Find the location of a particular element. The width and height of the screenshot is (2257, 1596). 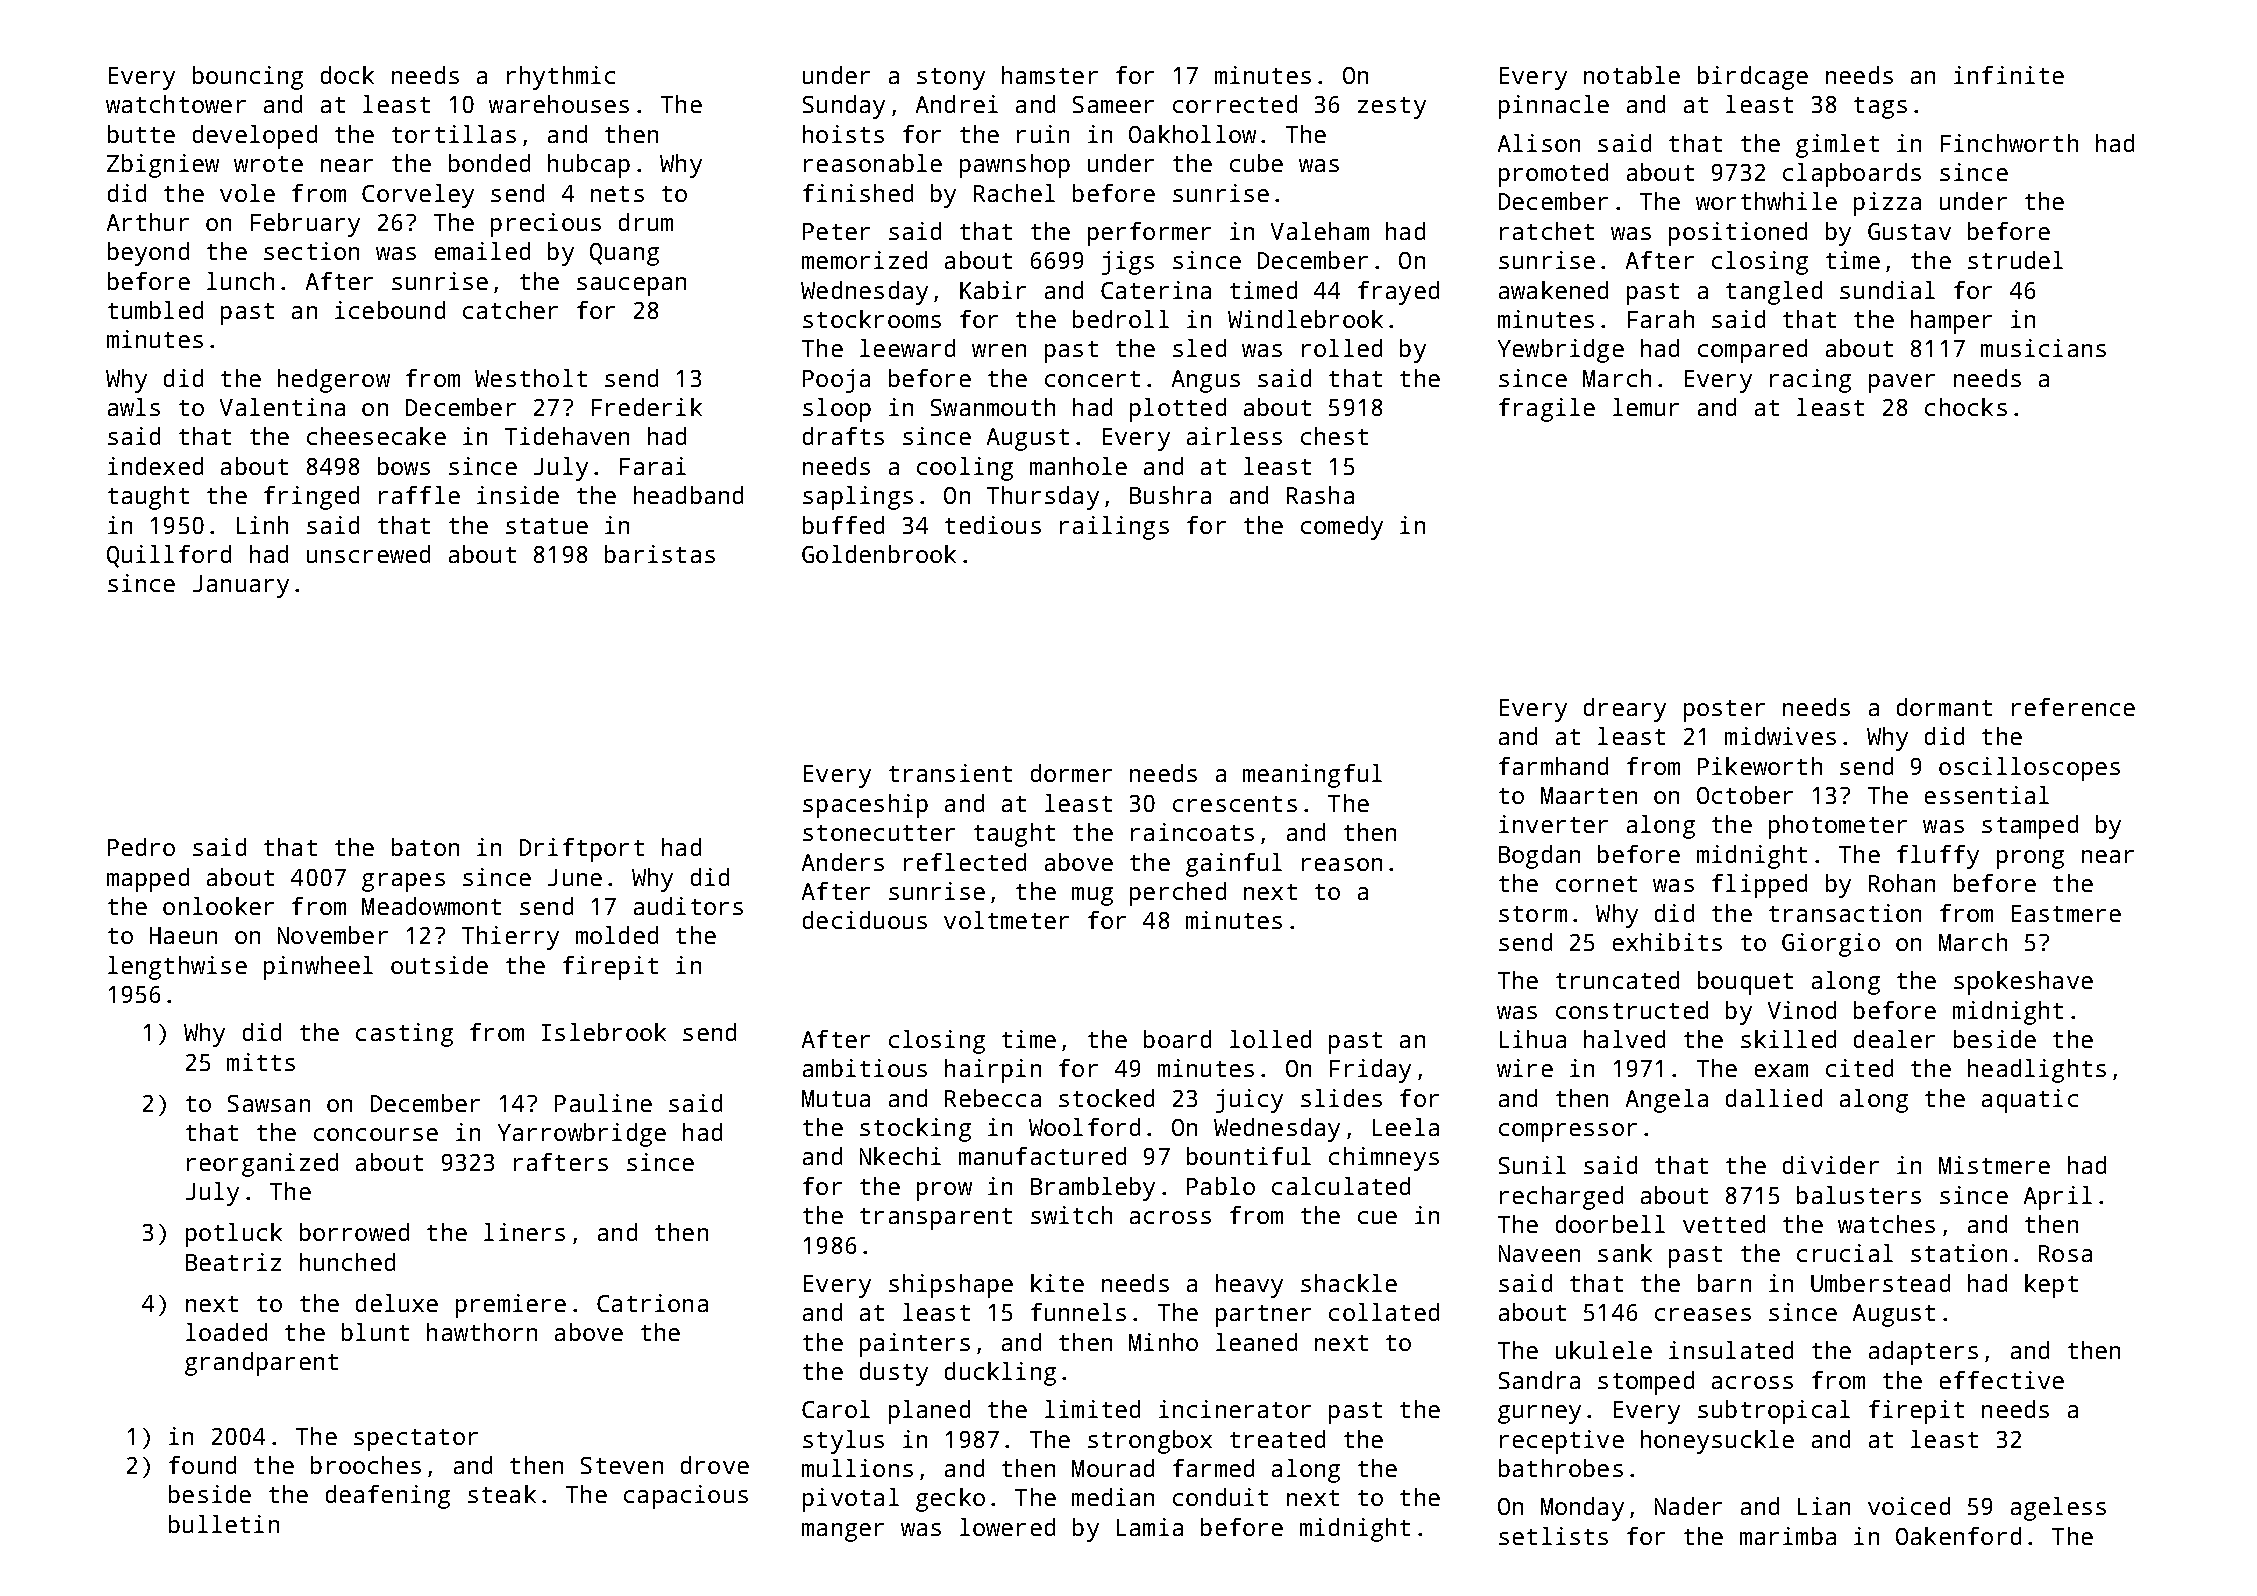

Umberstead is located at coordinates (1880, 1283).
